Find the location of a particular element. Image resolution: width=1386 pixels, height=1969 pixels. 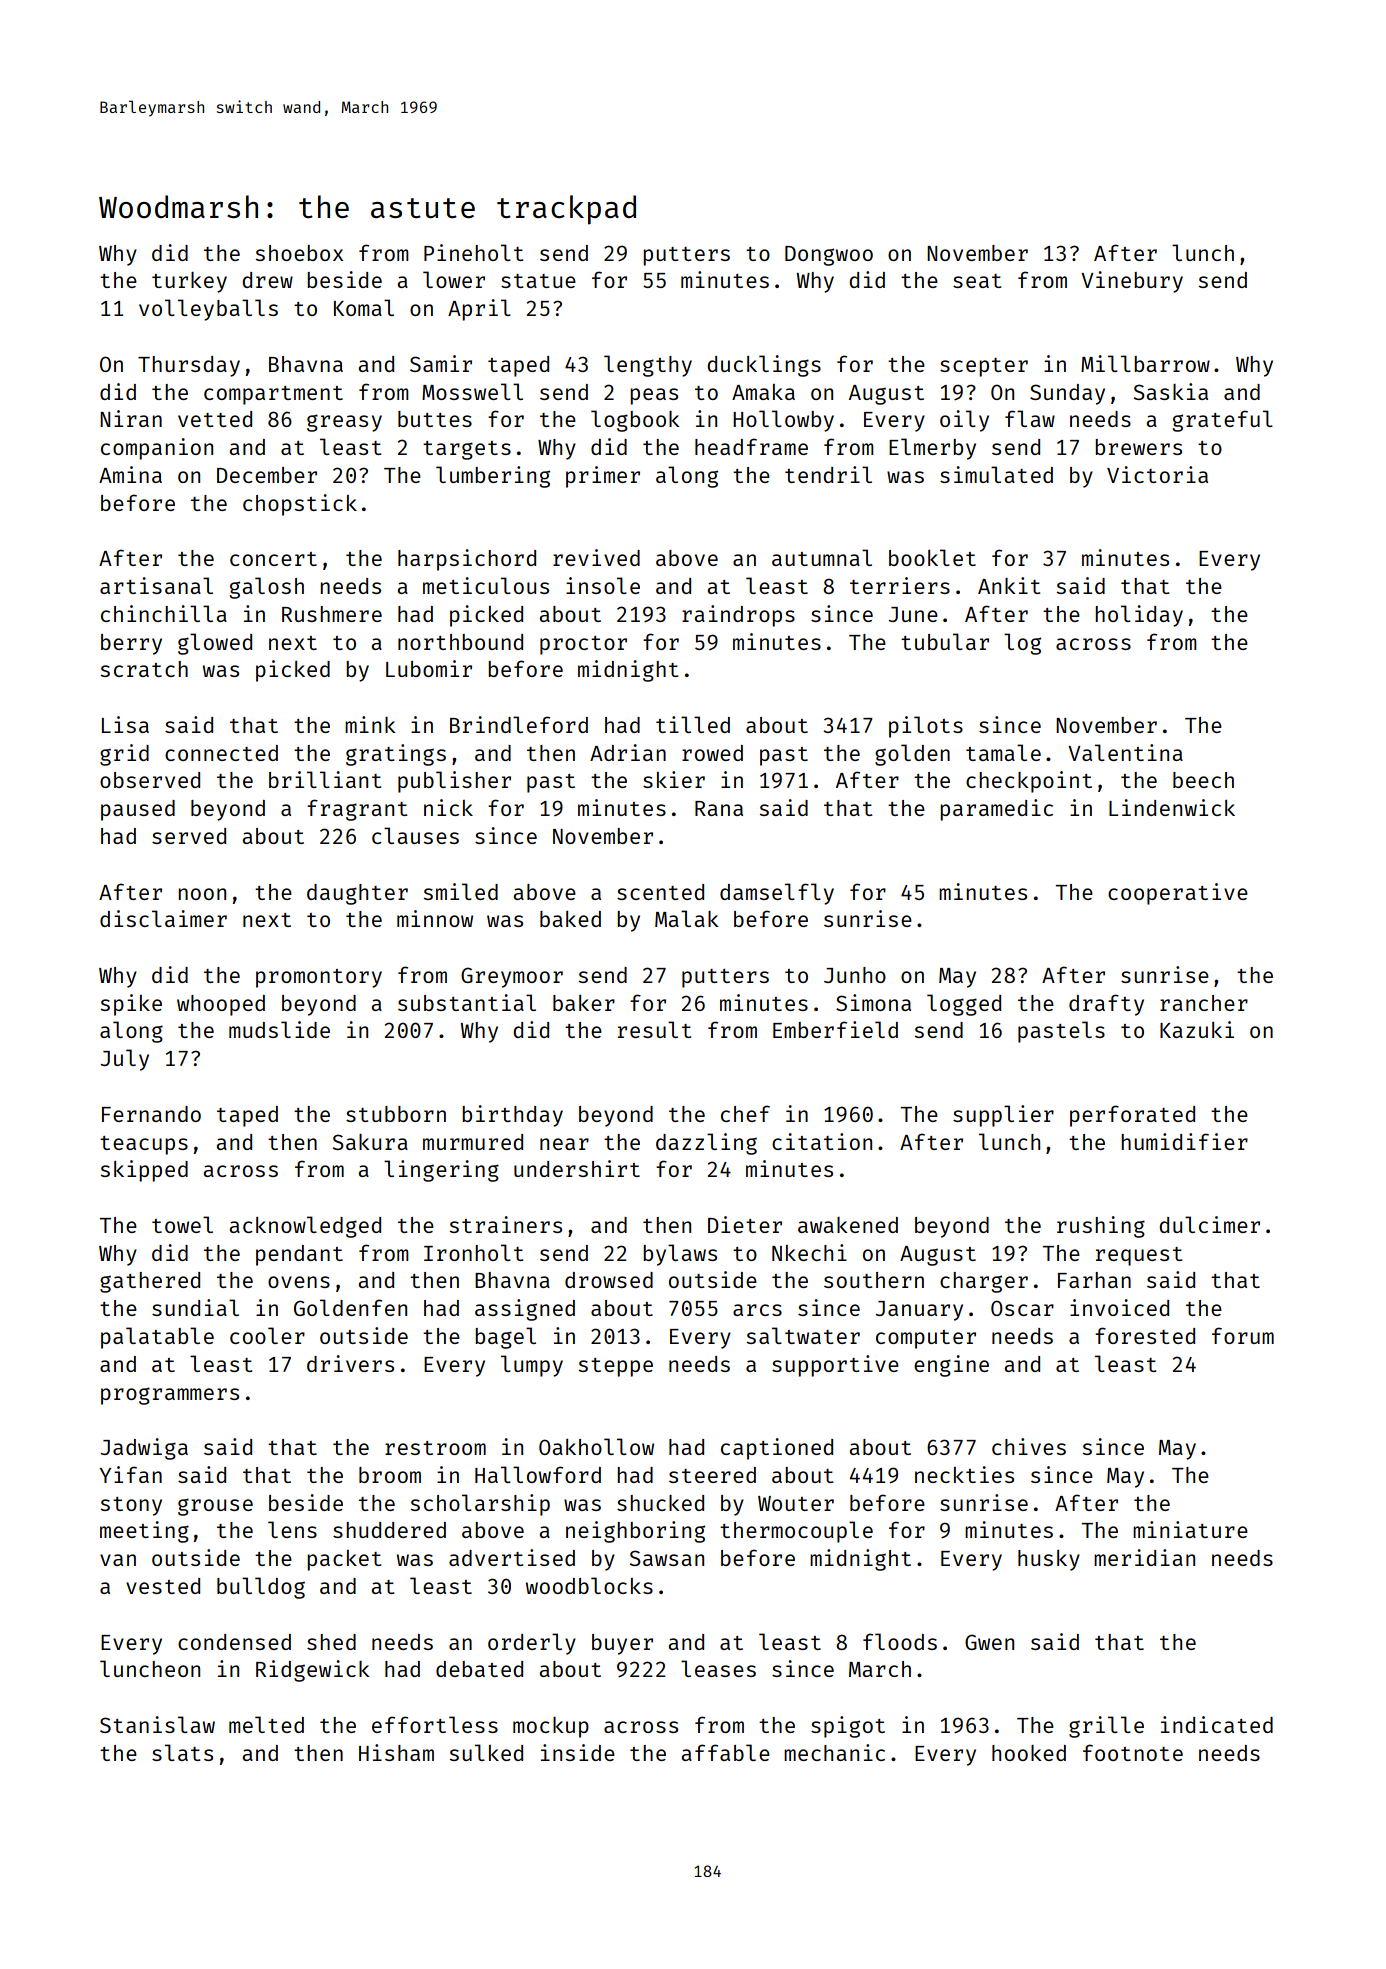

daughter is located at coordinates (357, 894).
